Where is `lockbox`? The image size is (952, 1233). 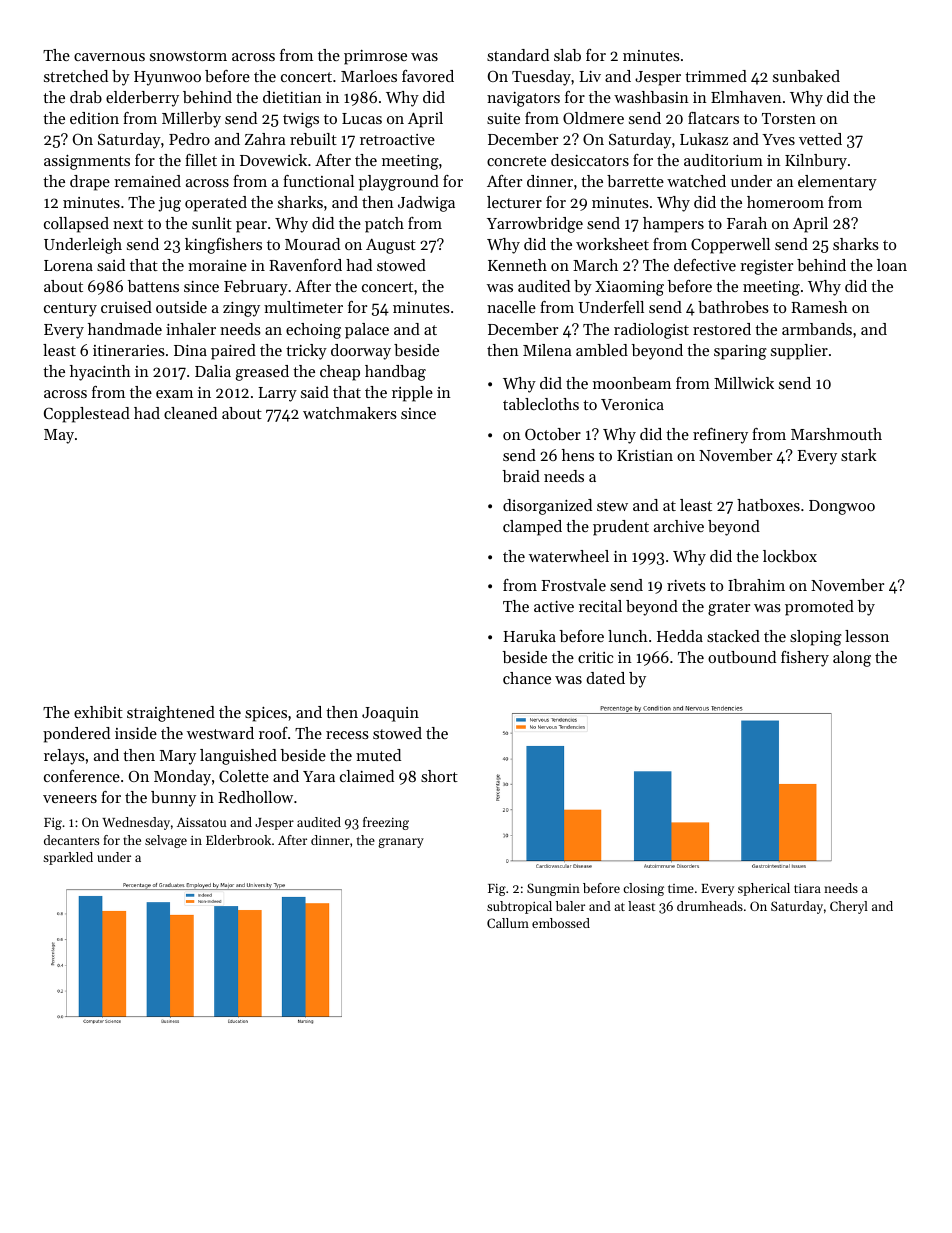
lockbox is located at coordinates (790, 556).
